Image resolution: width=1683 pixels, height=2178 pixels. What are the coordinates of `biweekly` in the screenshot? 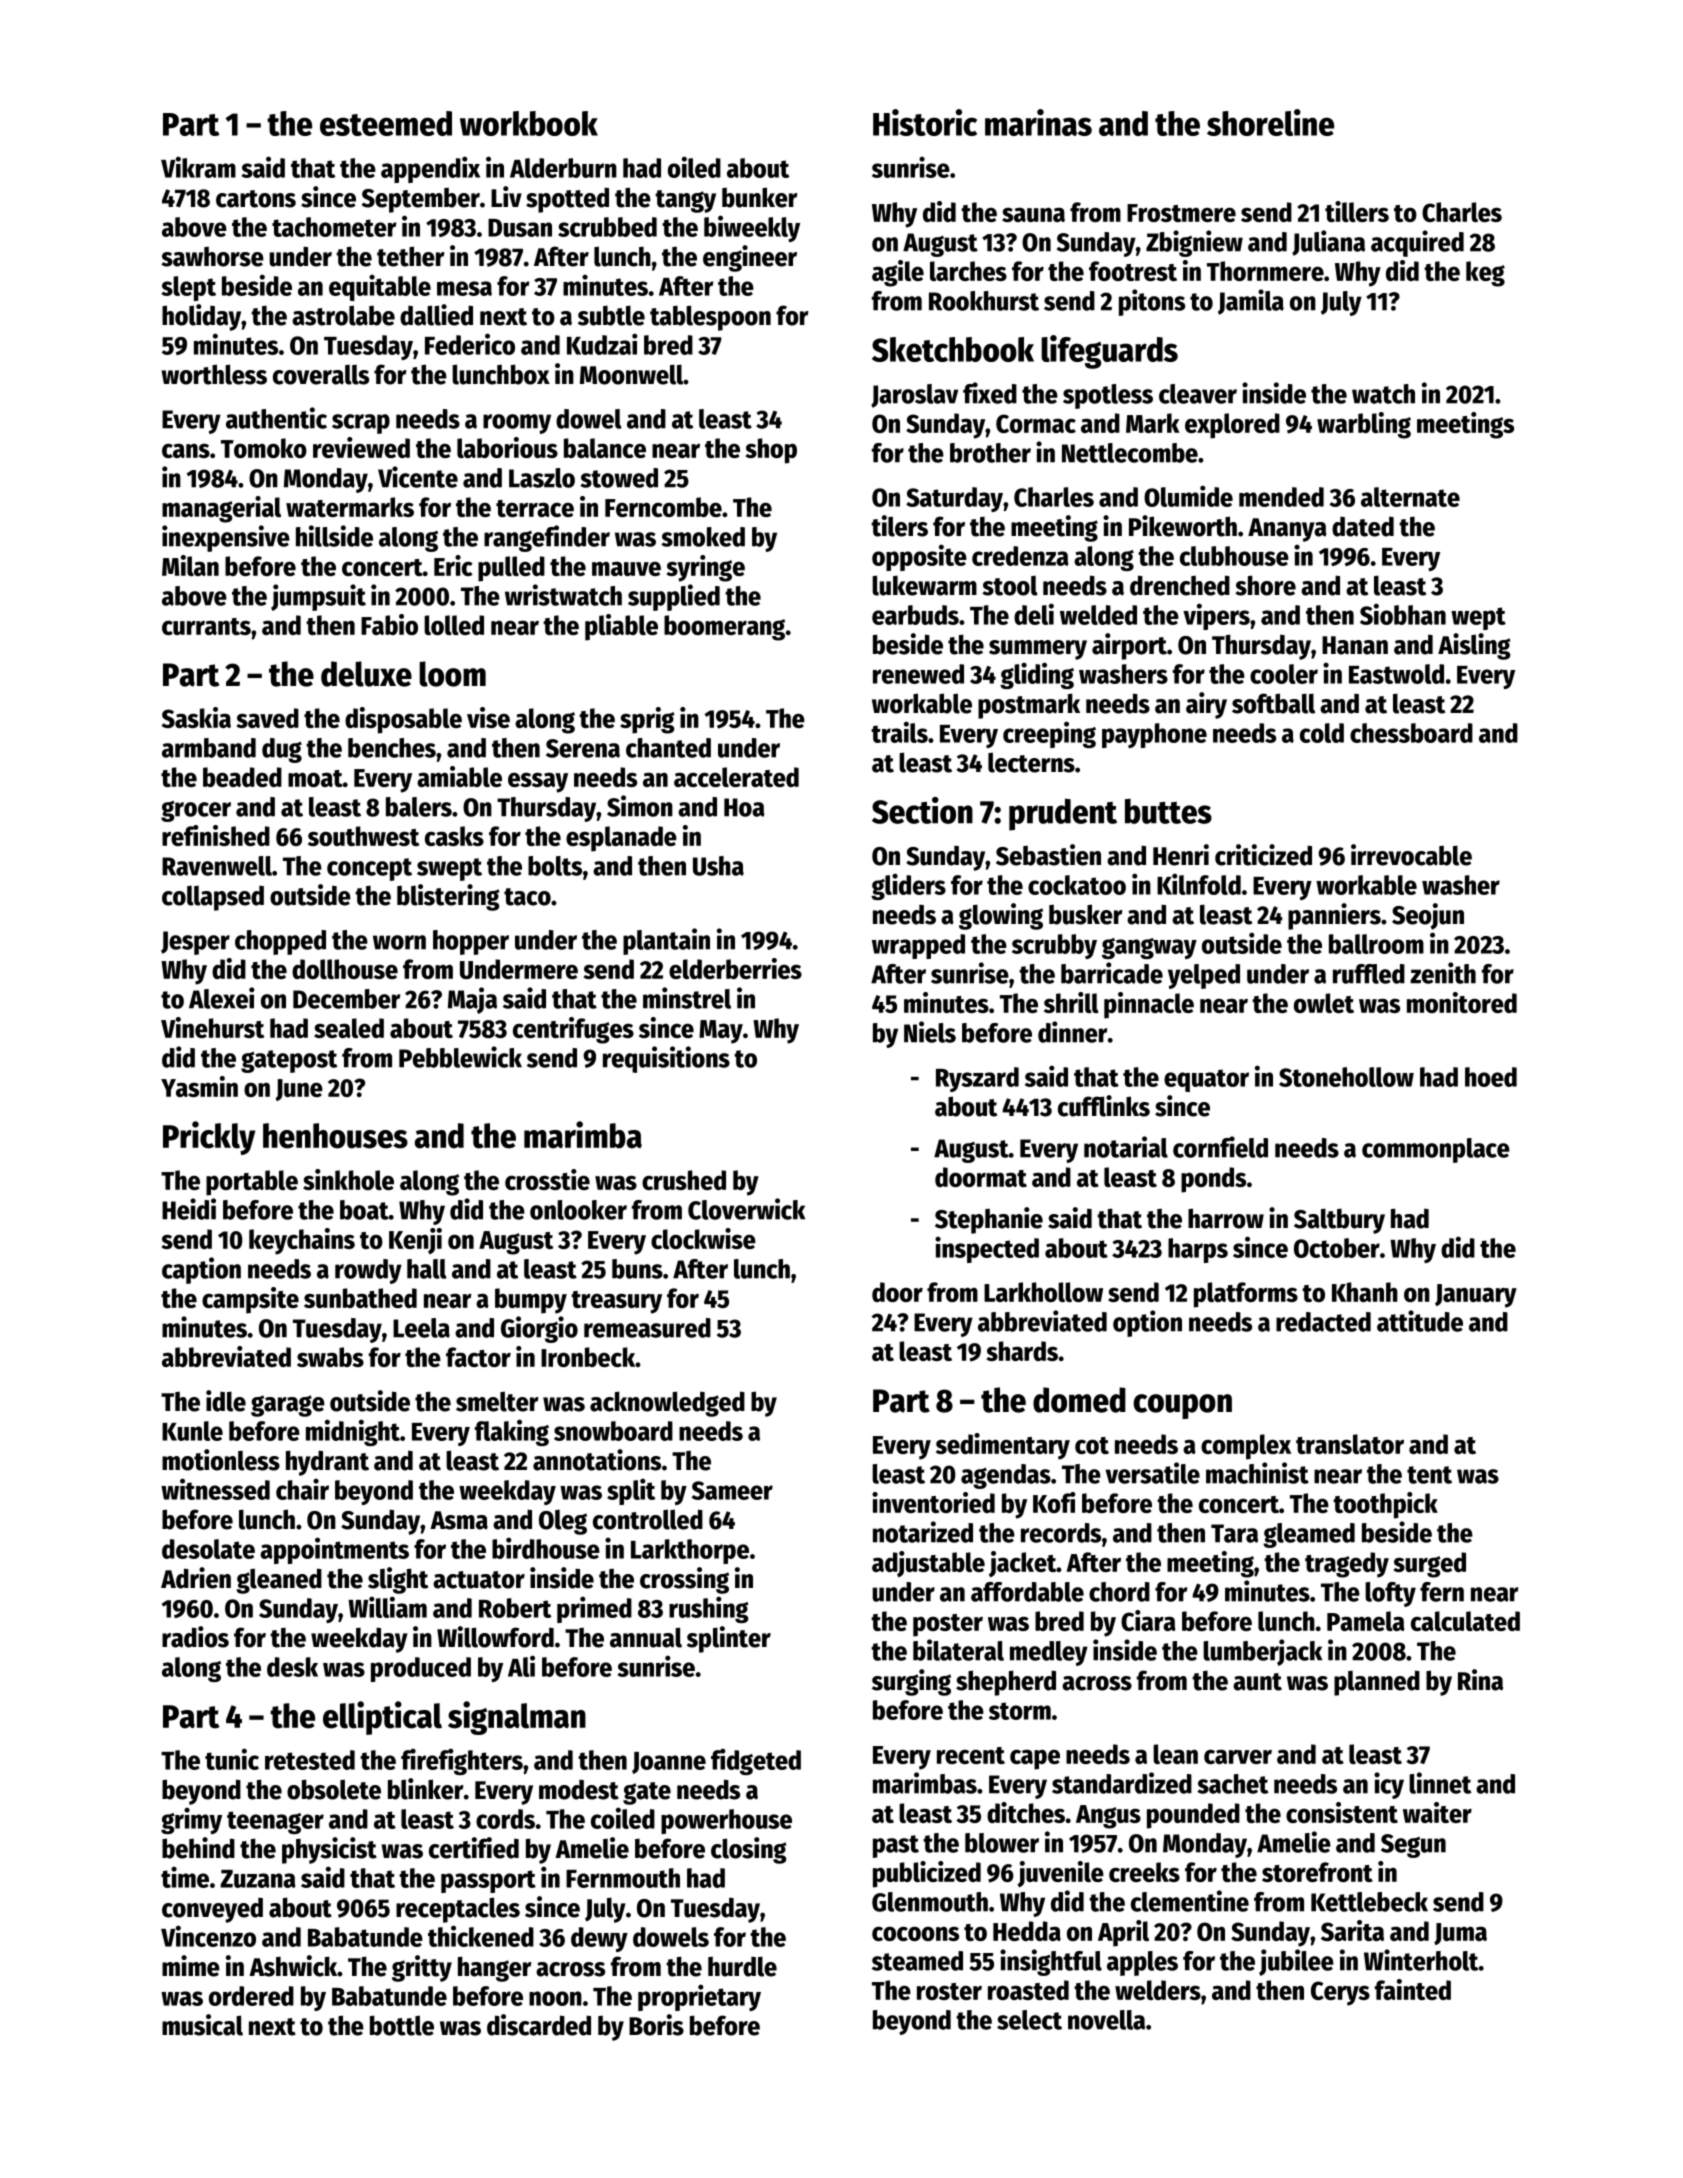 It's located at (752, 228).
